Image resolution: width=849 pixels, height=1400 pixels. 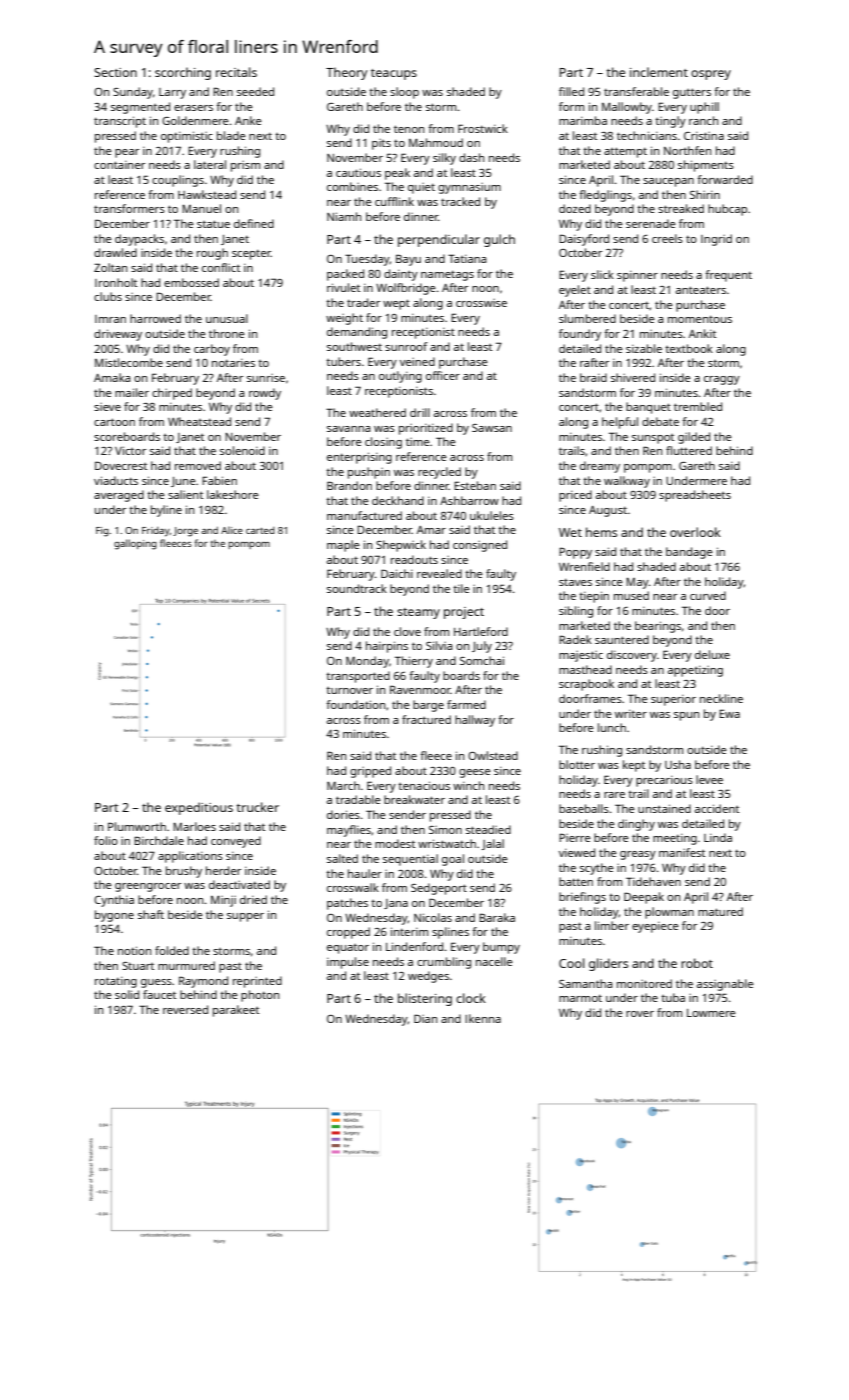 I want to click on Owlstead, so click(x=493, y=755).
